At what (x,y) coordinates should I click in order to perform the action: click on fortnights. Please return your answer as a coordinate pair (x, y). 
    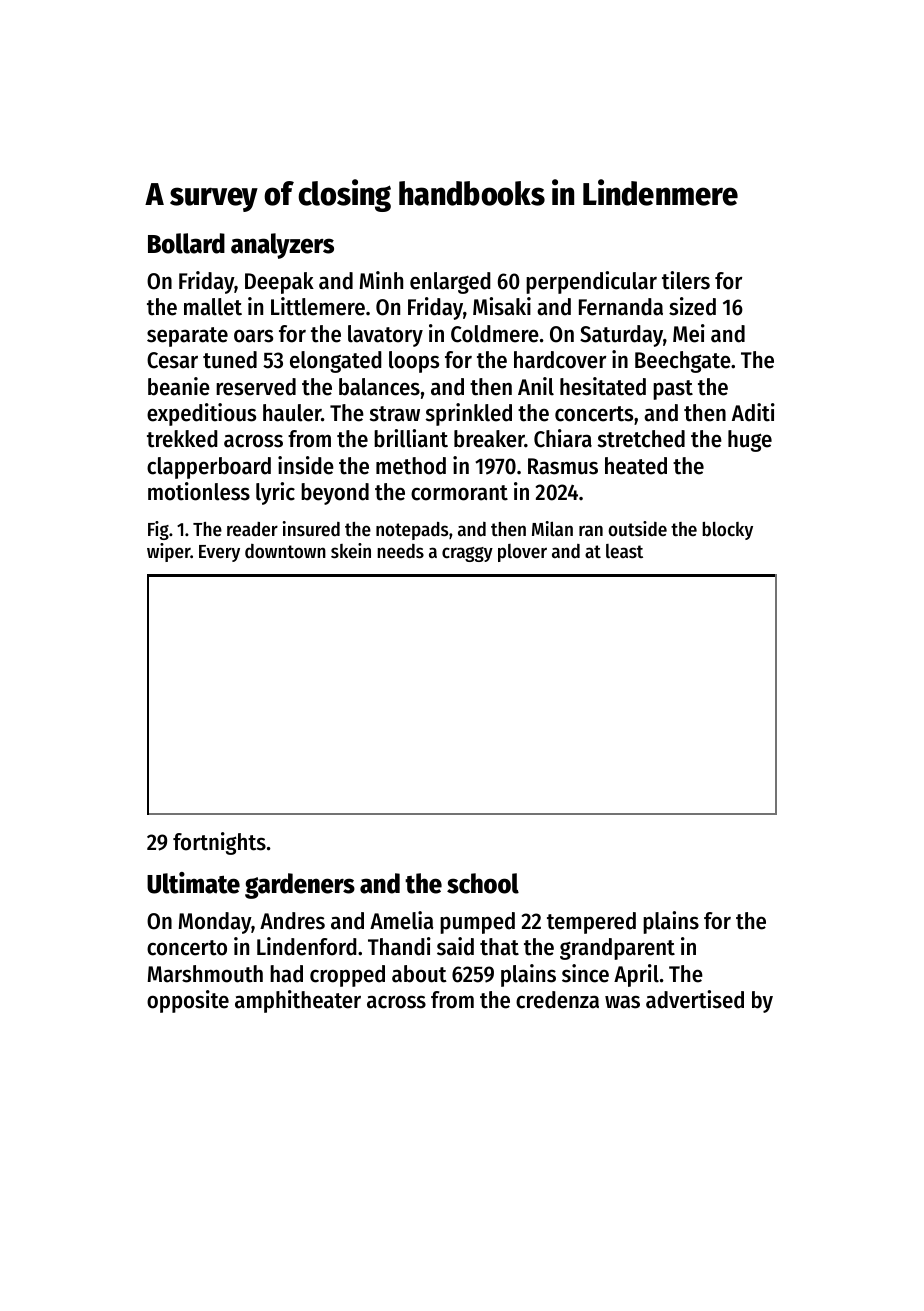
    Looking at the image, I should click on (219, 843).
